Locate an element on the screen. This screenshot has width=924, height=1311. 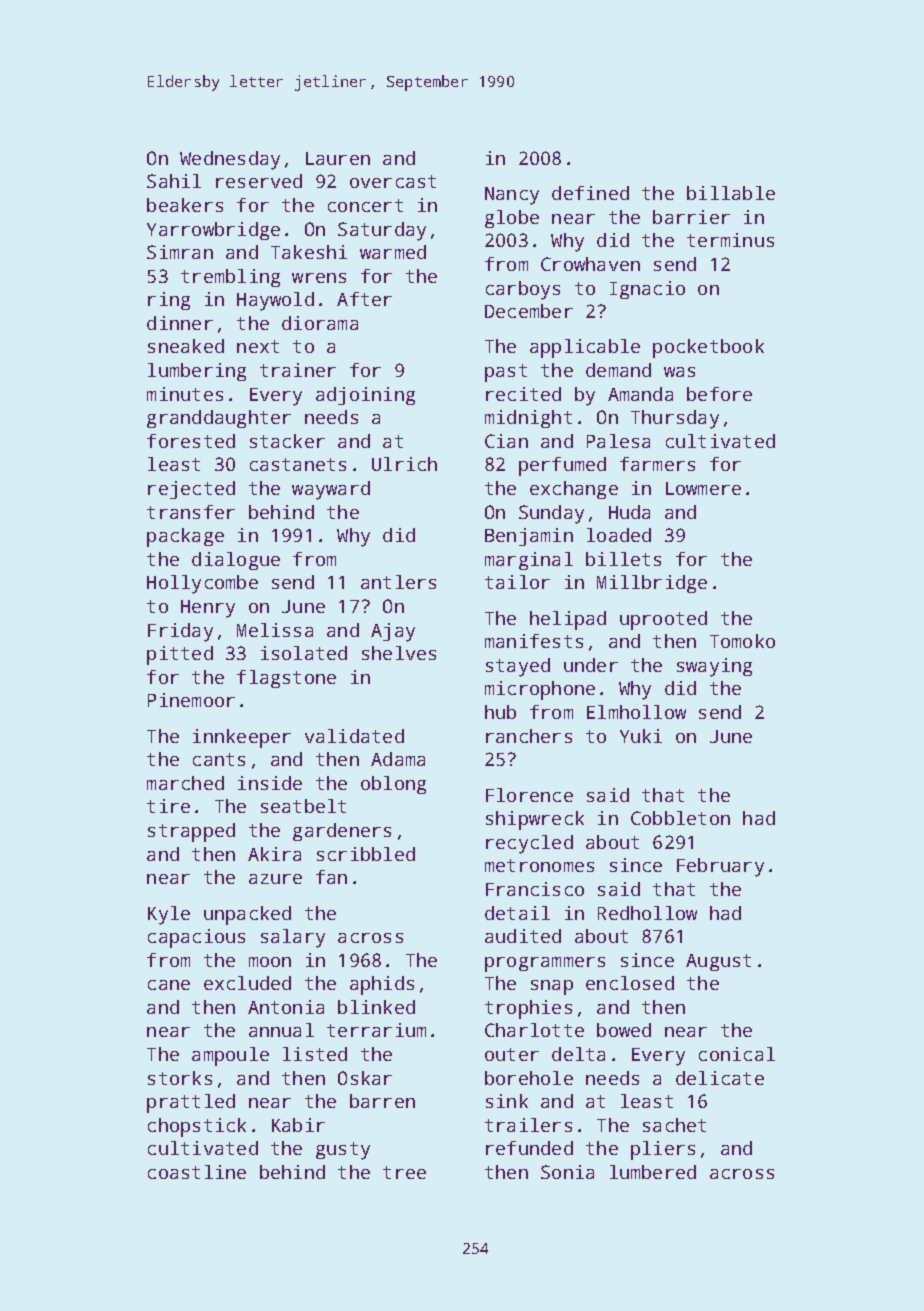
fan is located at coordinates (331, 877).
